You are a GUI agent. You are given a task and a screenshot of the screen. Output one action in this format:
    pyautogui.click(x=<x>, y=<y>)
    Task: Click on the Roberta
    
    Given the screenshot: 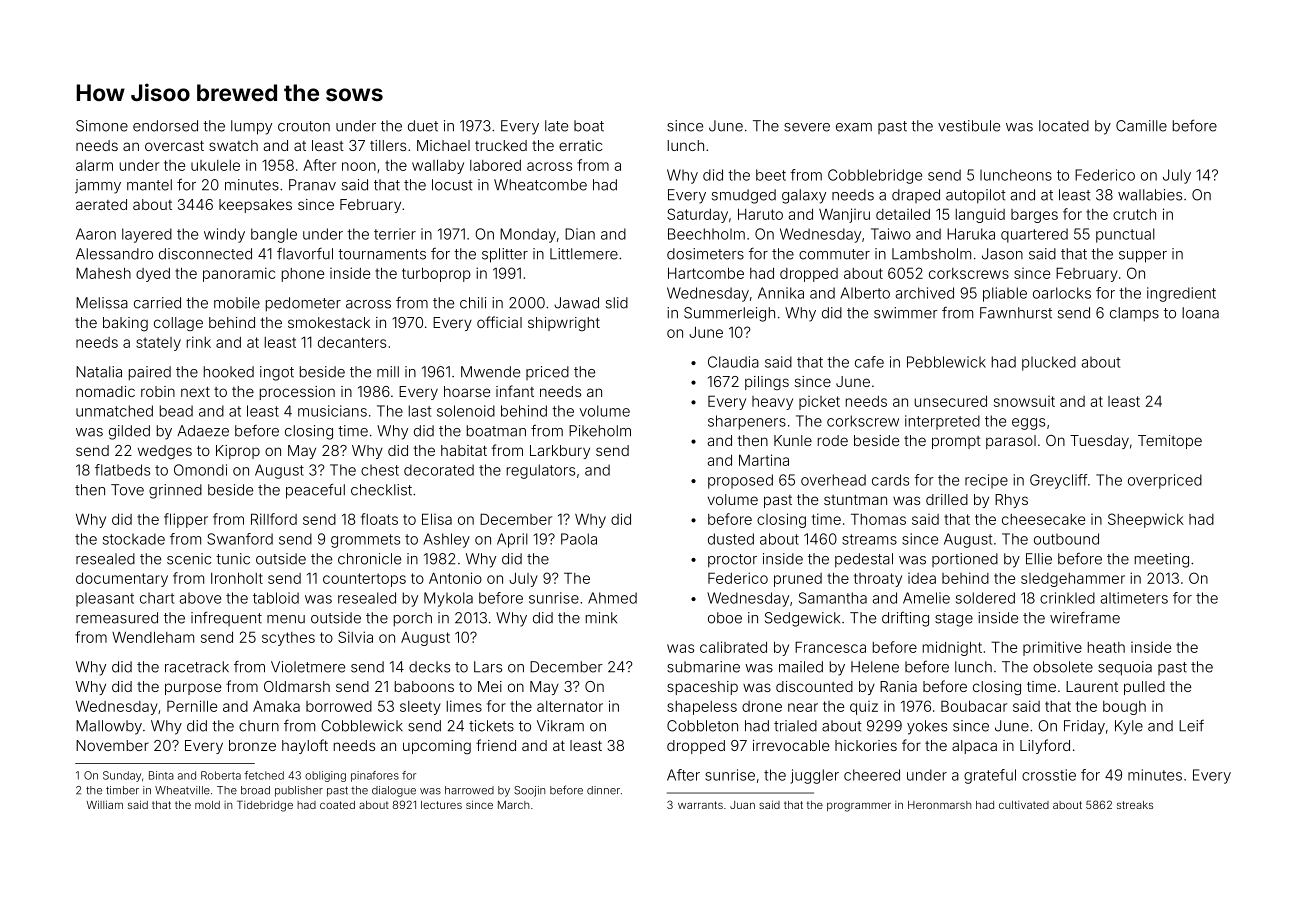 What is the action you would take?
    pyautogui.click(x=221, y=775)
